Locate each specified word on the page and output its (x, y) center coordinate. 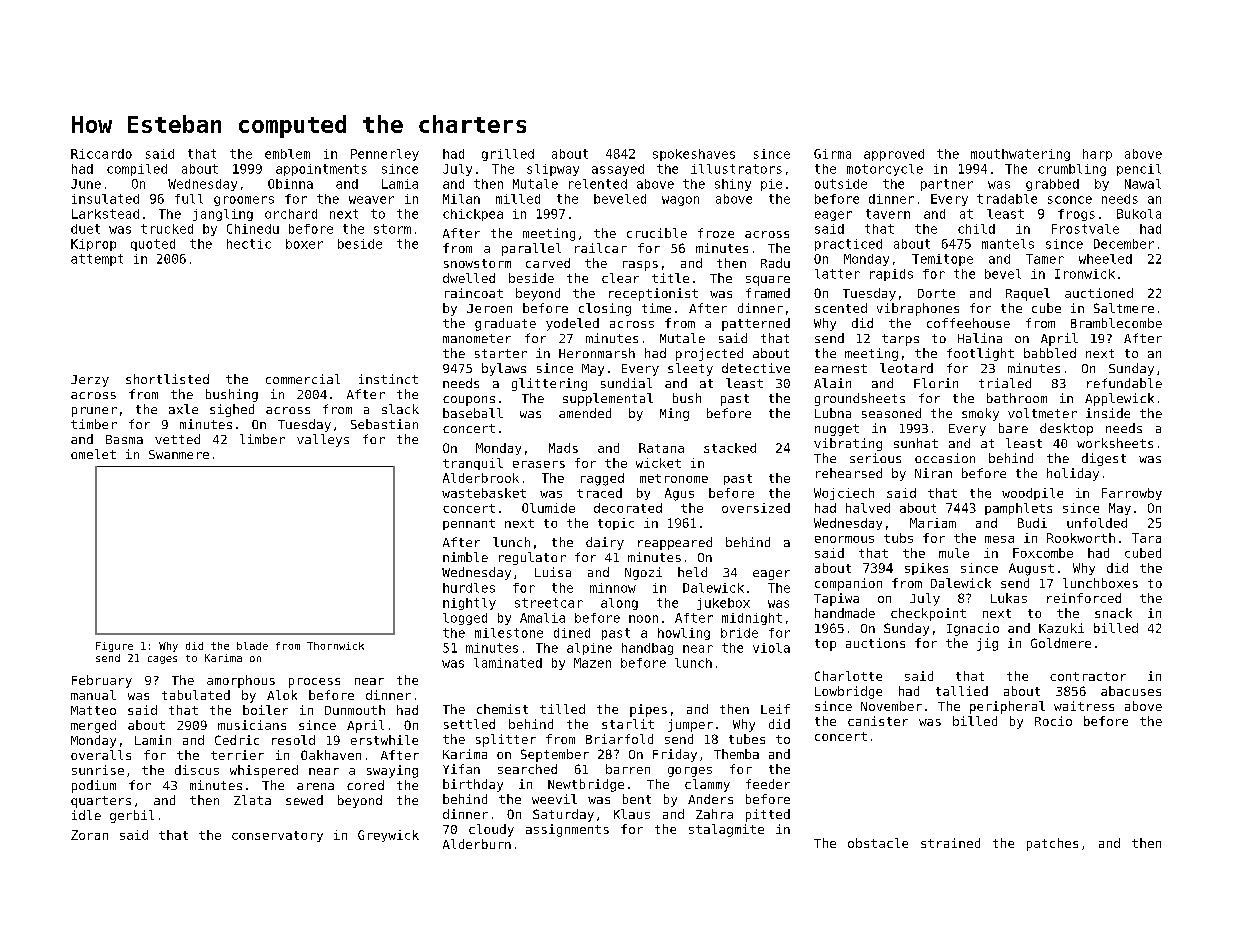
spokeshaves (694, 155)
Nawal (1143, 184)
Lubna (833, 413)
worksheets (1115, 443)
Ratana (661, 448)
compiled (137, 170)
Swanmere (179, 454)
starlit (628, 724)
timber (94, 424)
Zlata (252, 800)
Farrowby (1132, 494)
